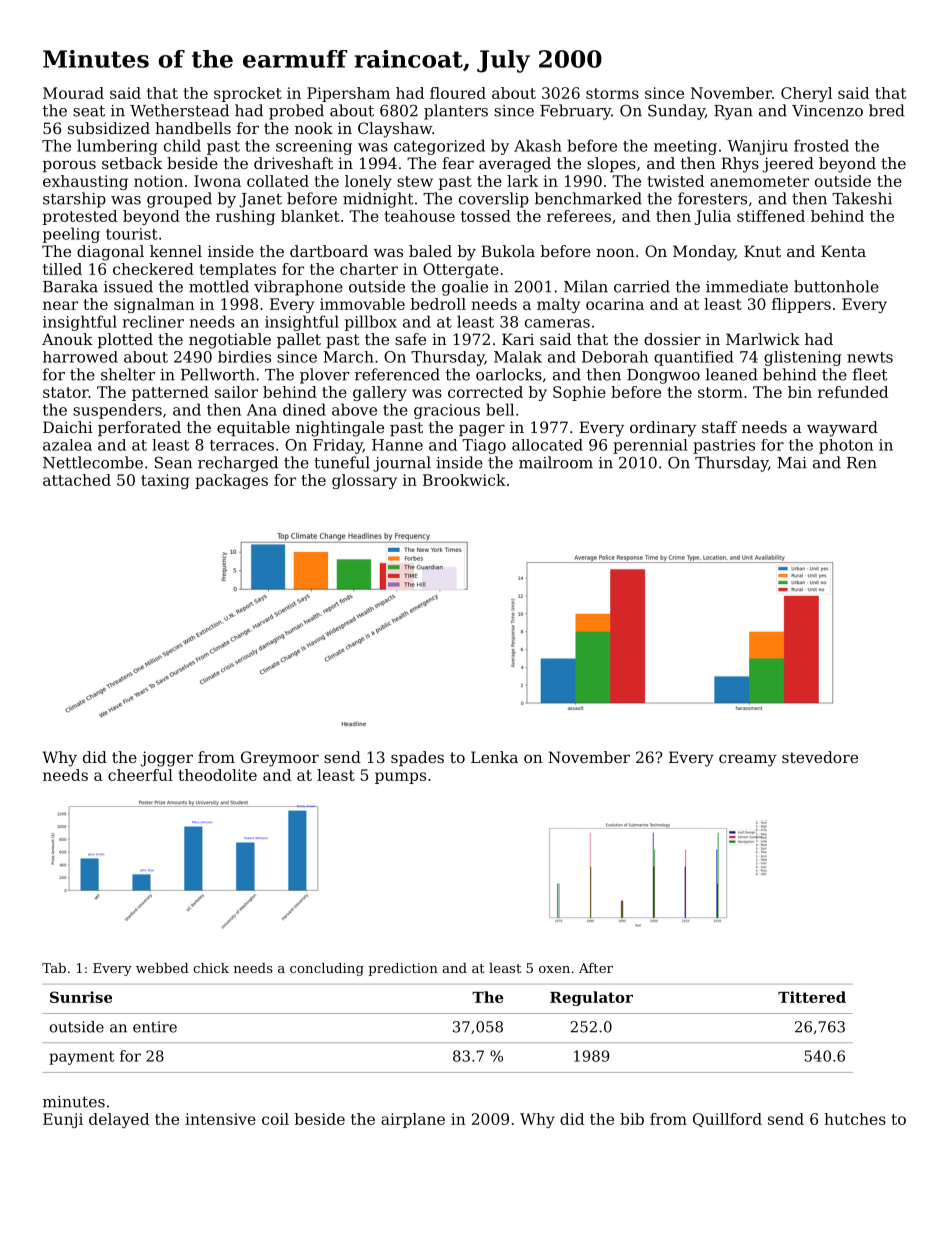  Describe the element at coordinates (293, 163) in the image. I see `driveshaft` at that location.
